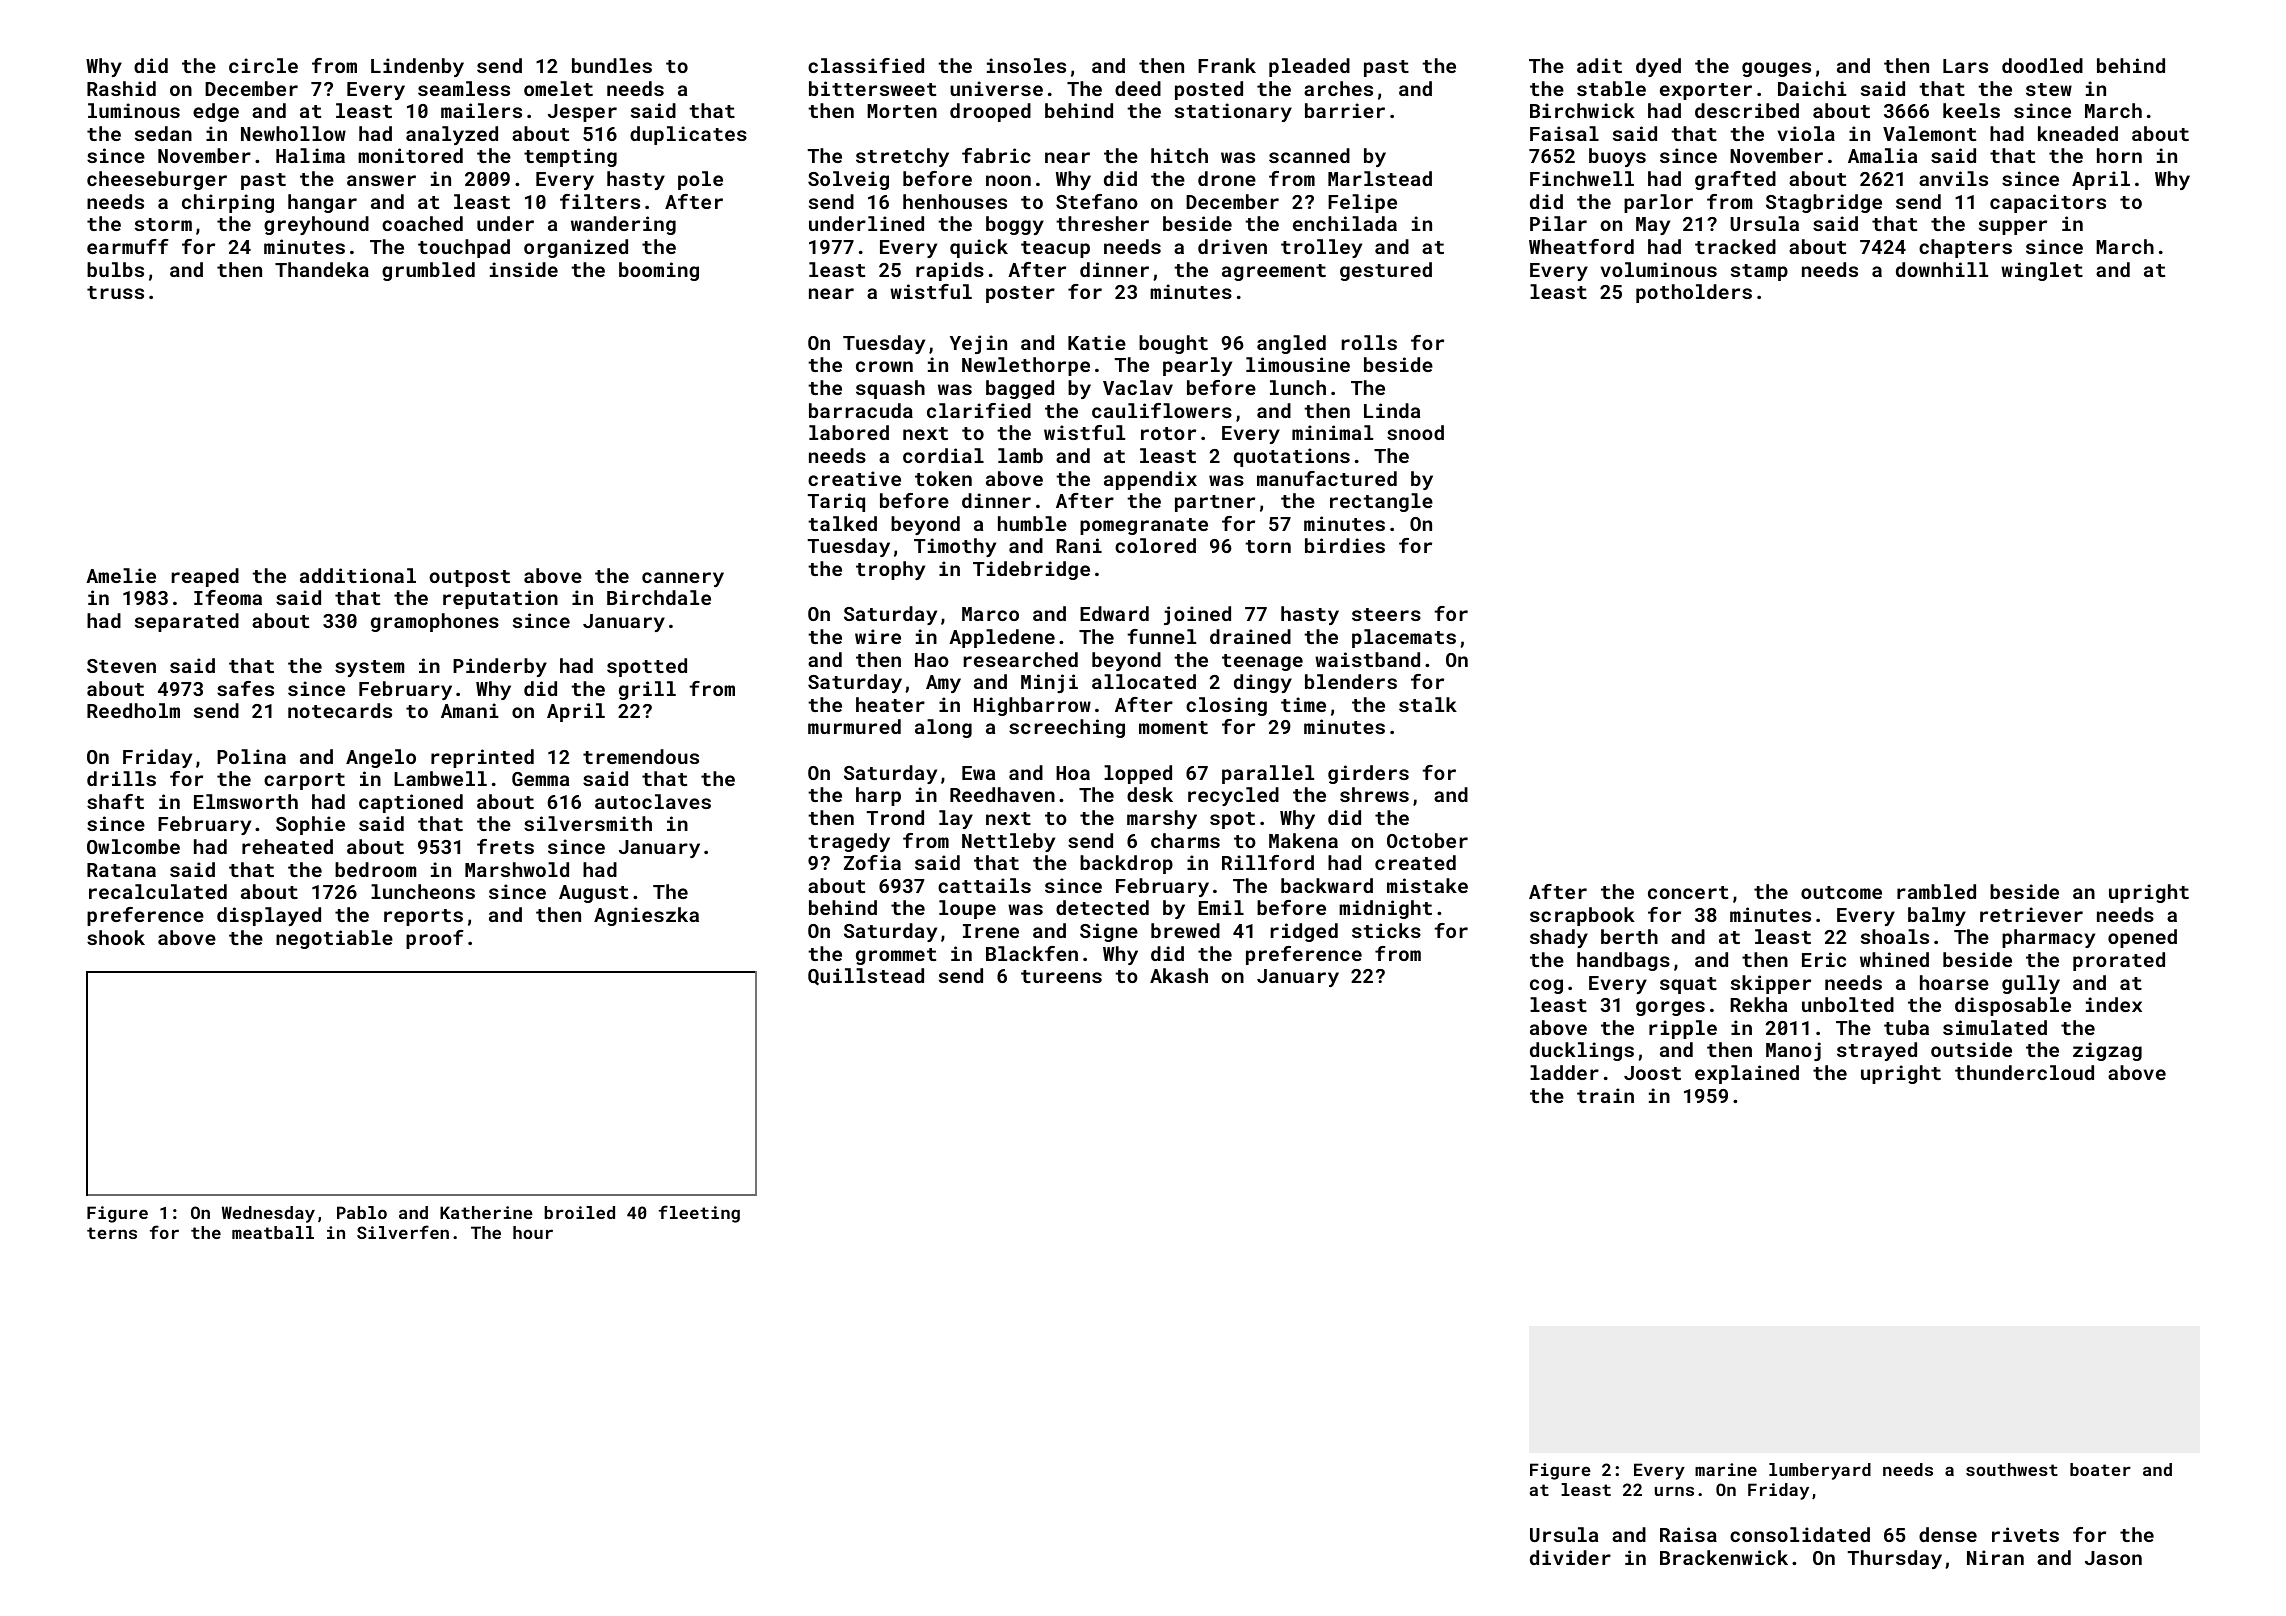  What do you see at coordinates (866, 65) in the image?
I see `classified` at bounding box center [866, 65].
